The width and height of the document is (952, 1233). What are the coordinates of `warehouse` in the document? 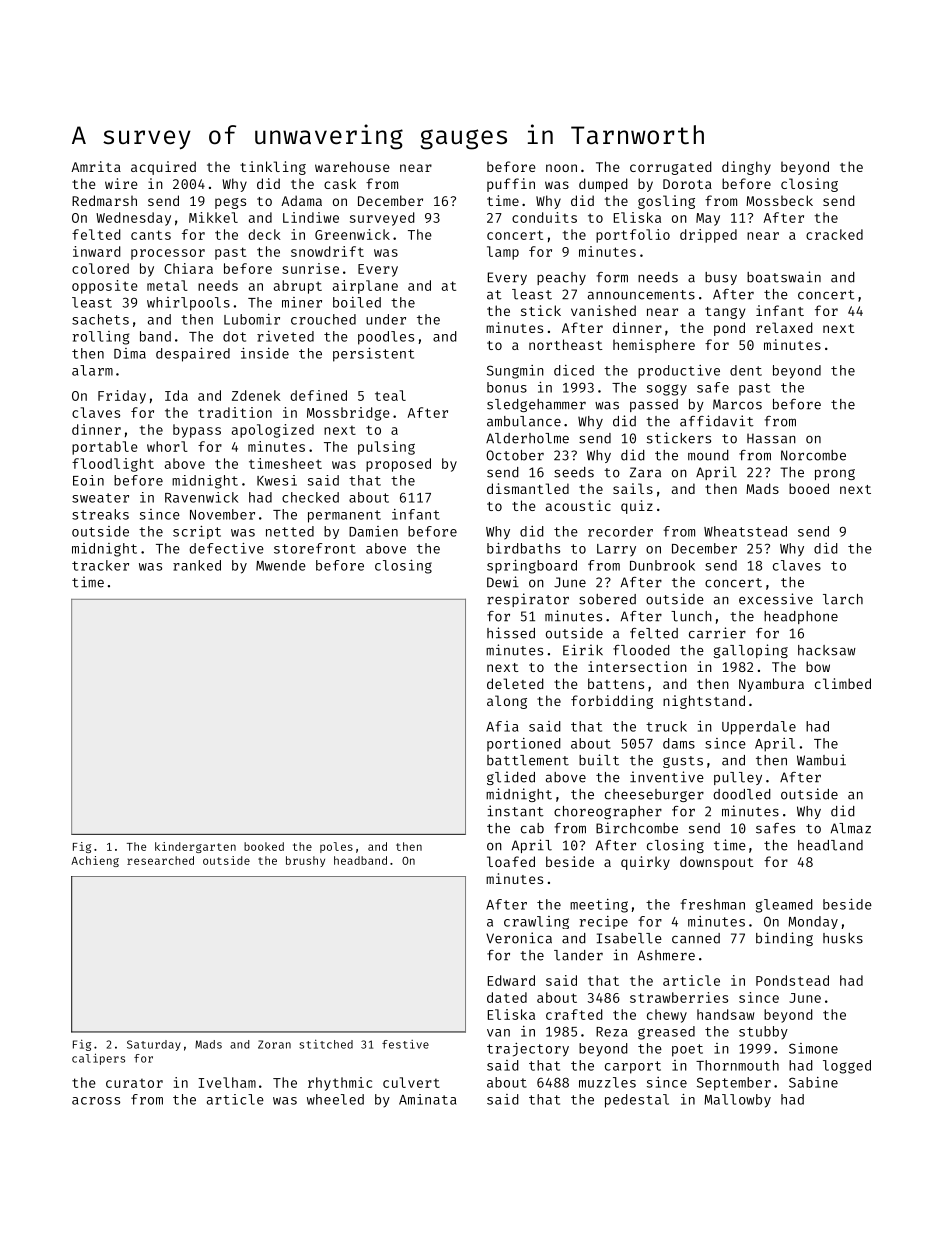 It's located at (352, 166).
